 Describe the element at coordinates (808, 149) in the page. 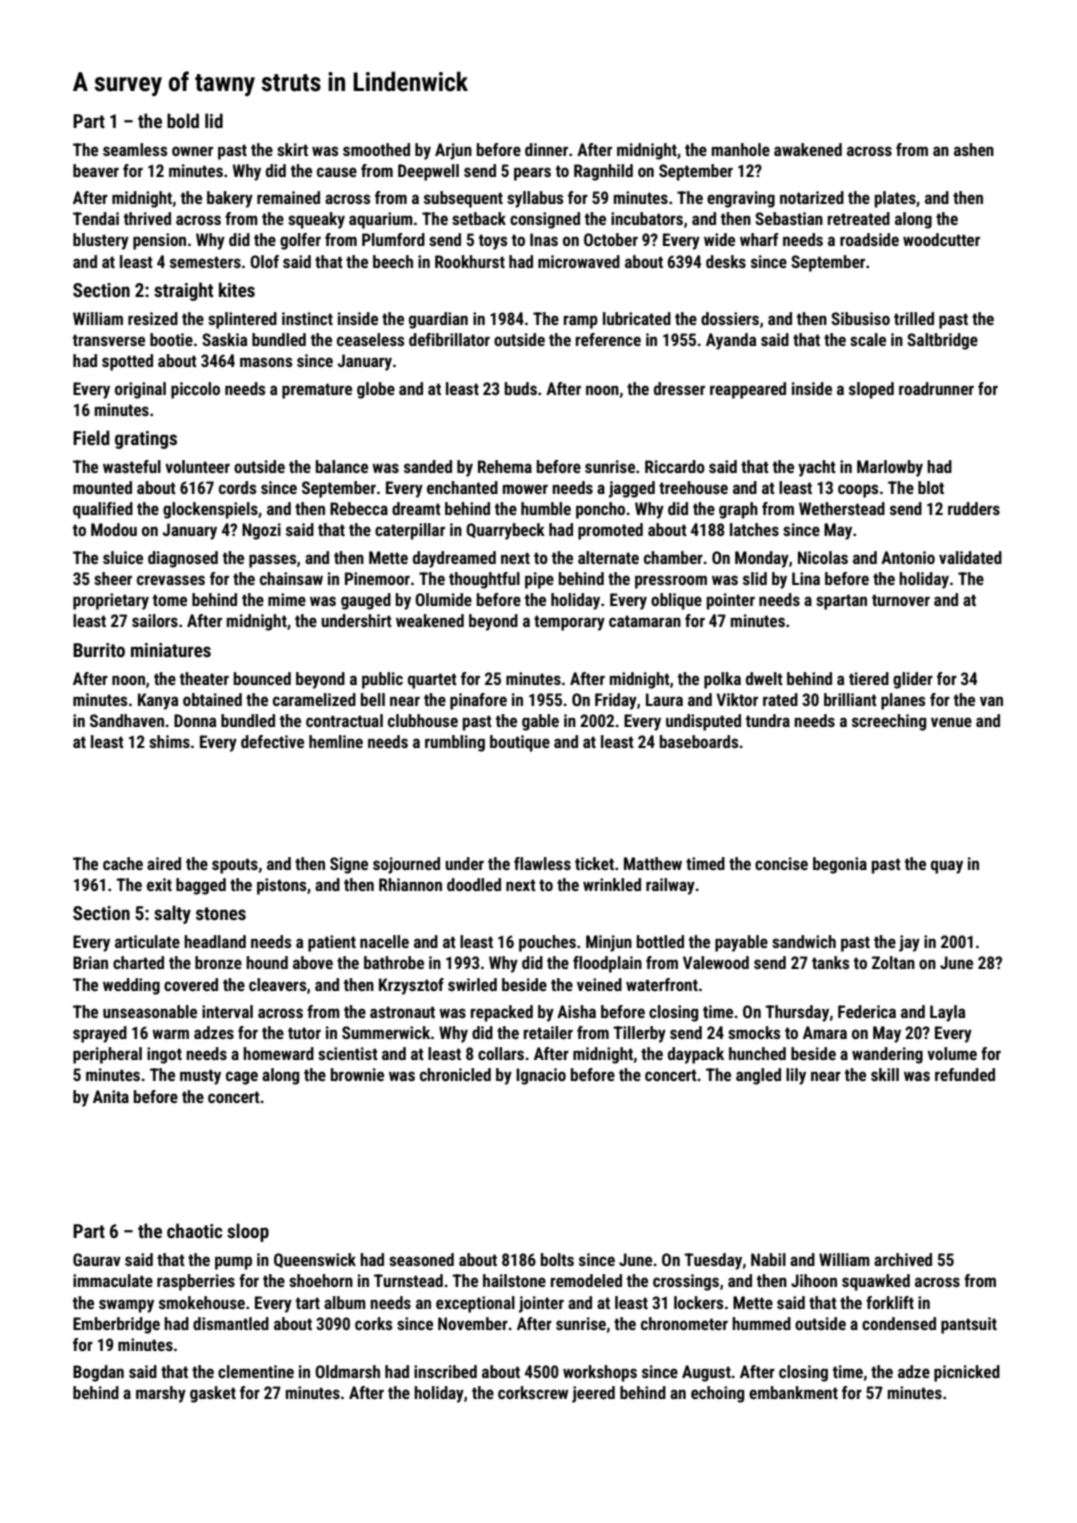

I see `awakened` at that location.
